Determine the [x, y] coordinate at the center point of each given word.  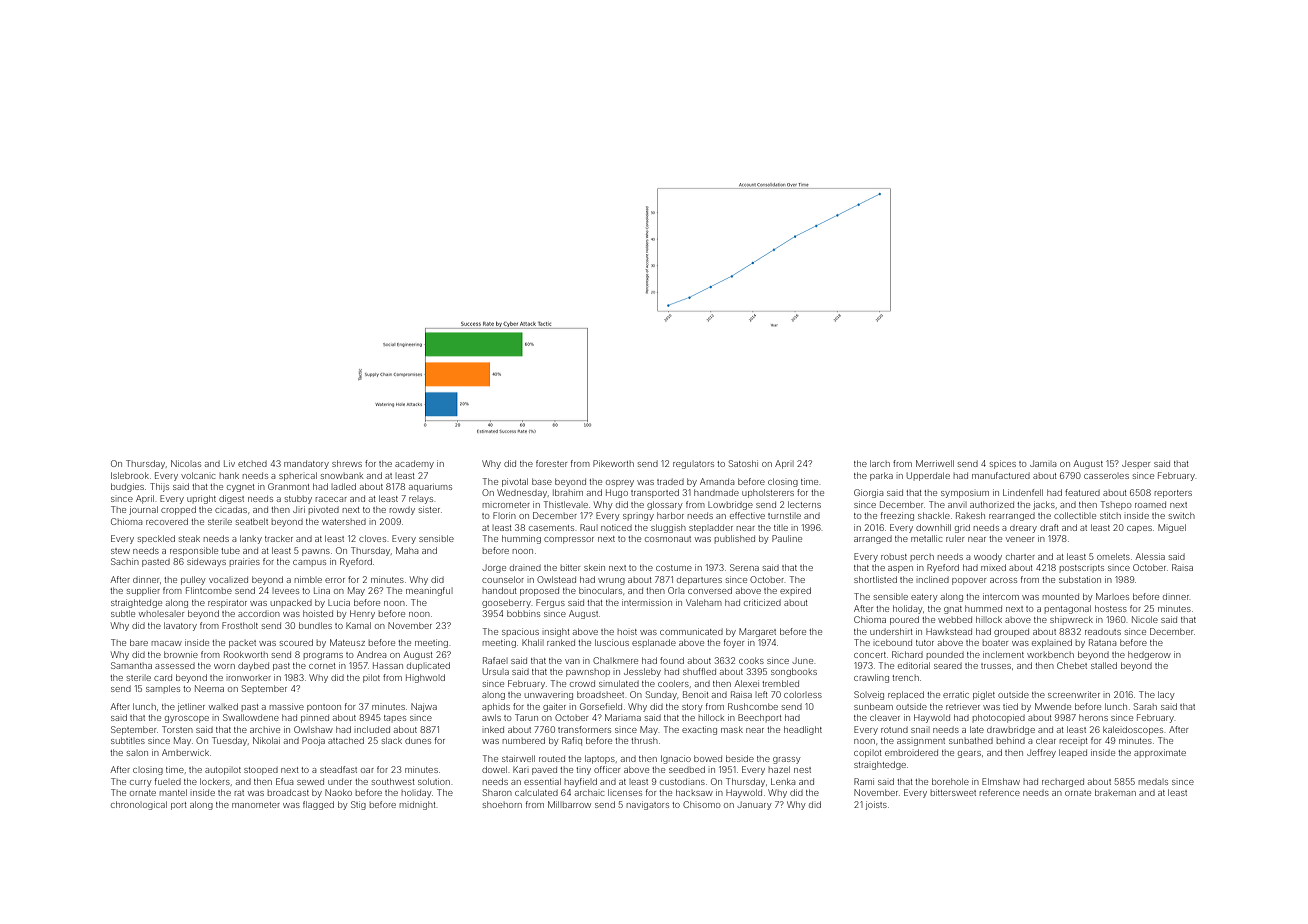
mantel [173, 792]
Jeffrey [1041, 753]
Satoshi [743, 463]
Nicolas [186, 463]
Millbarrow [569, 804]
